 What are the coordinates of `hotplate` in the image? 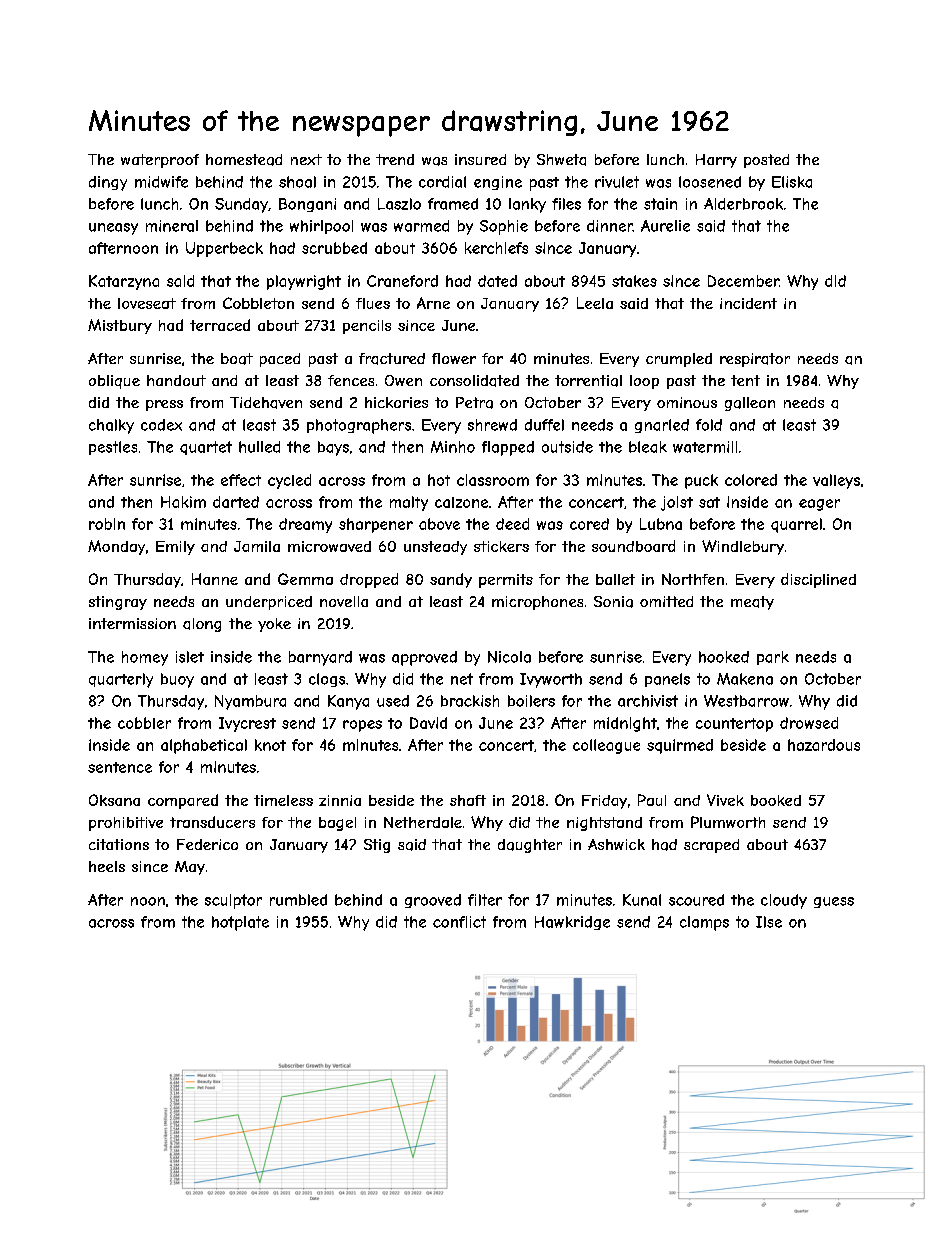 It's located at (240, 923).
